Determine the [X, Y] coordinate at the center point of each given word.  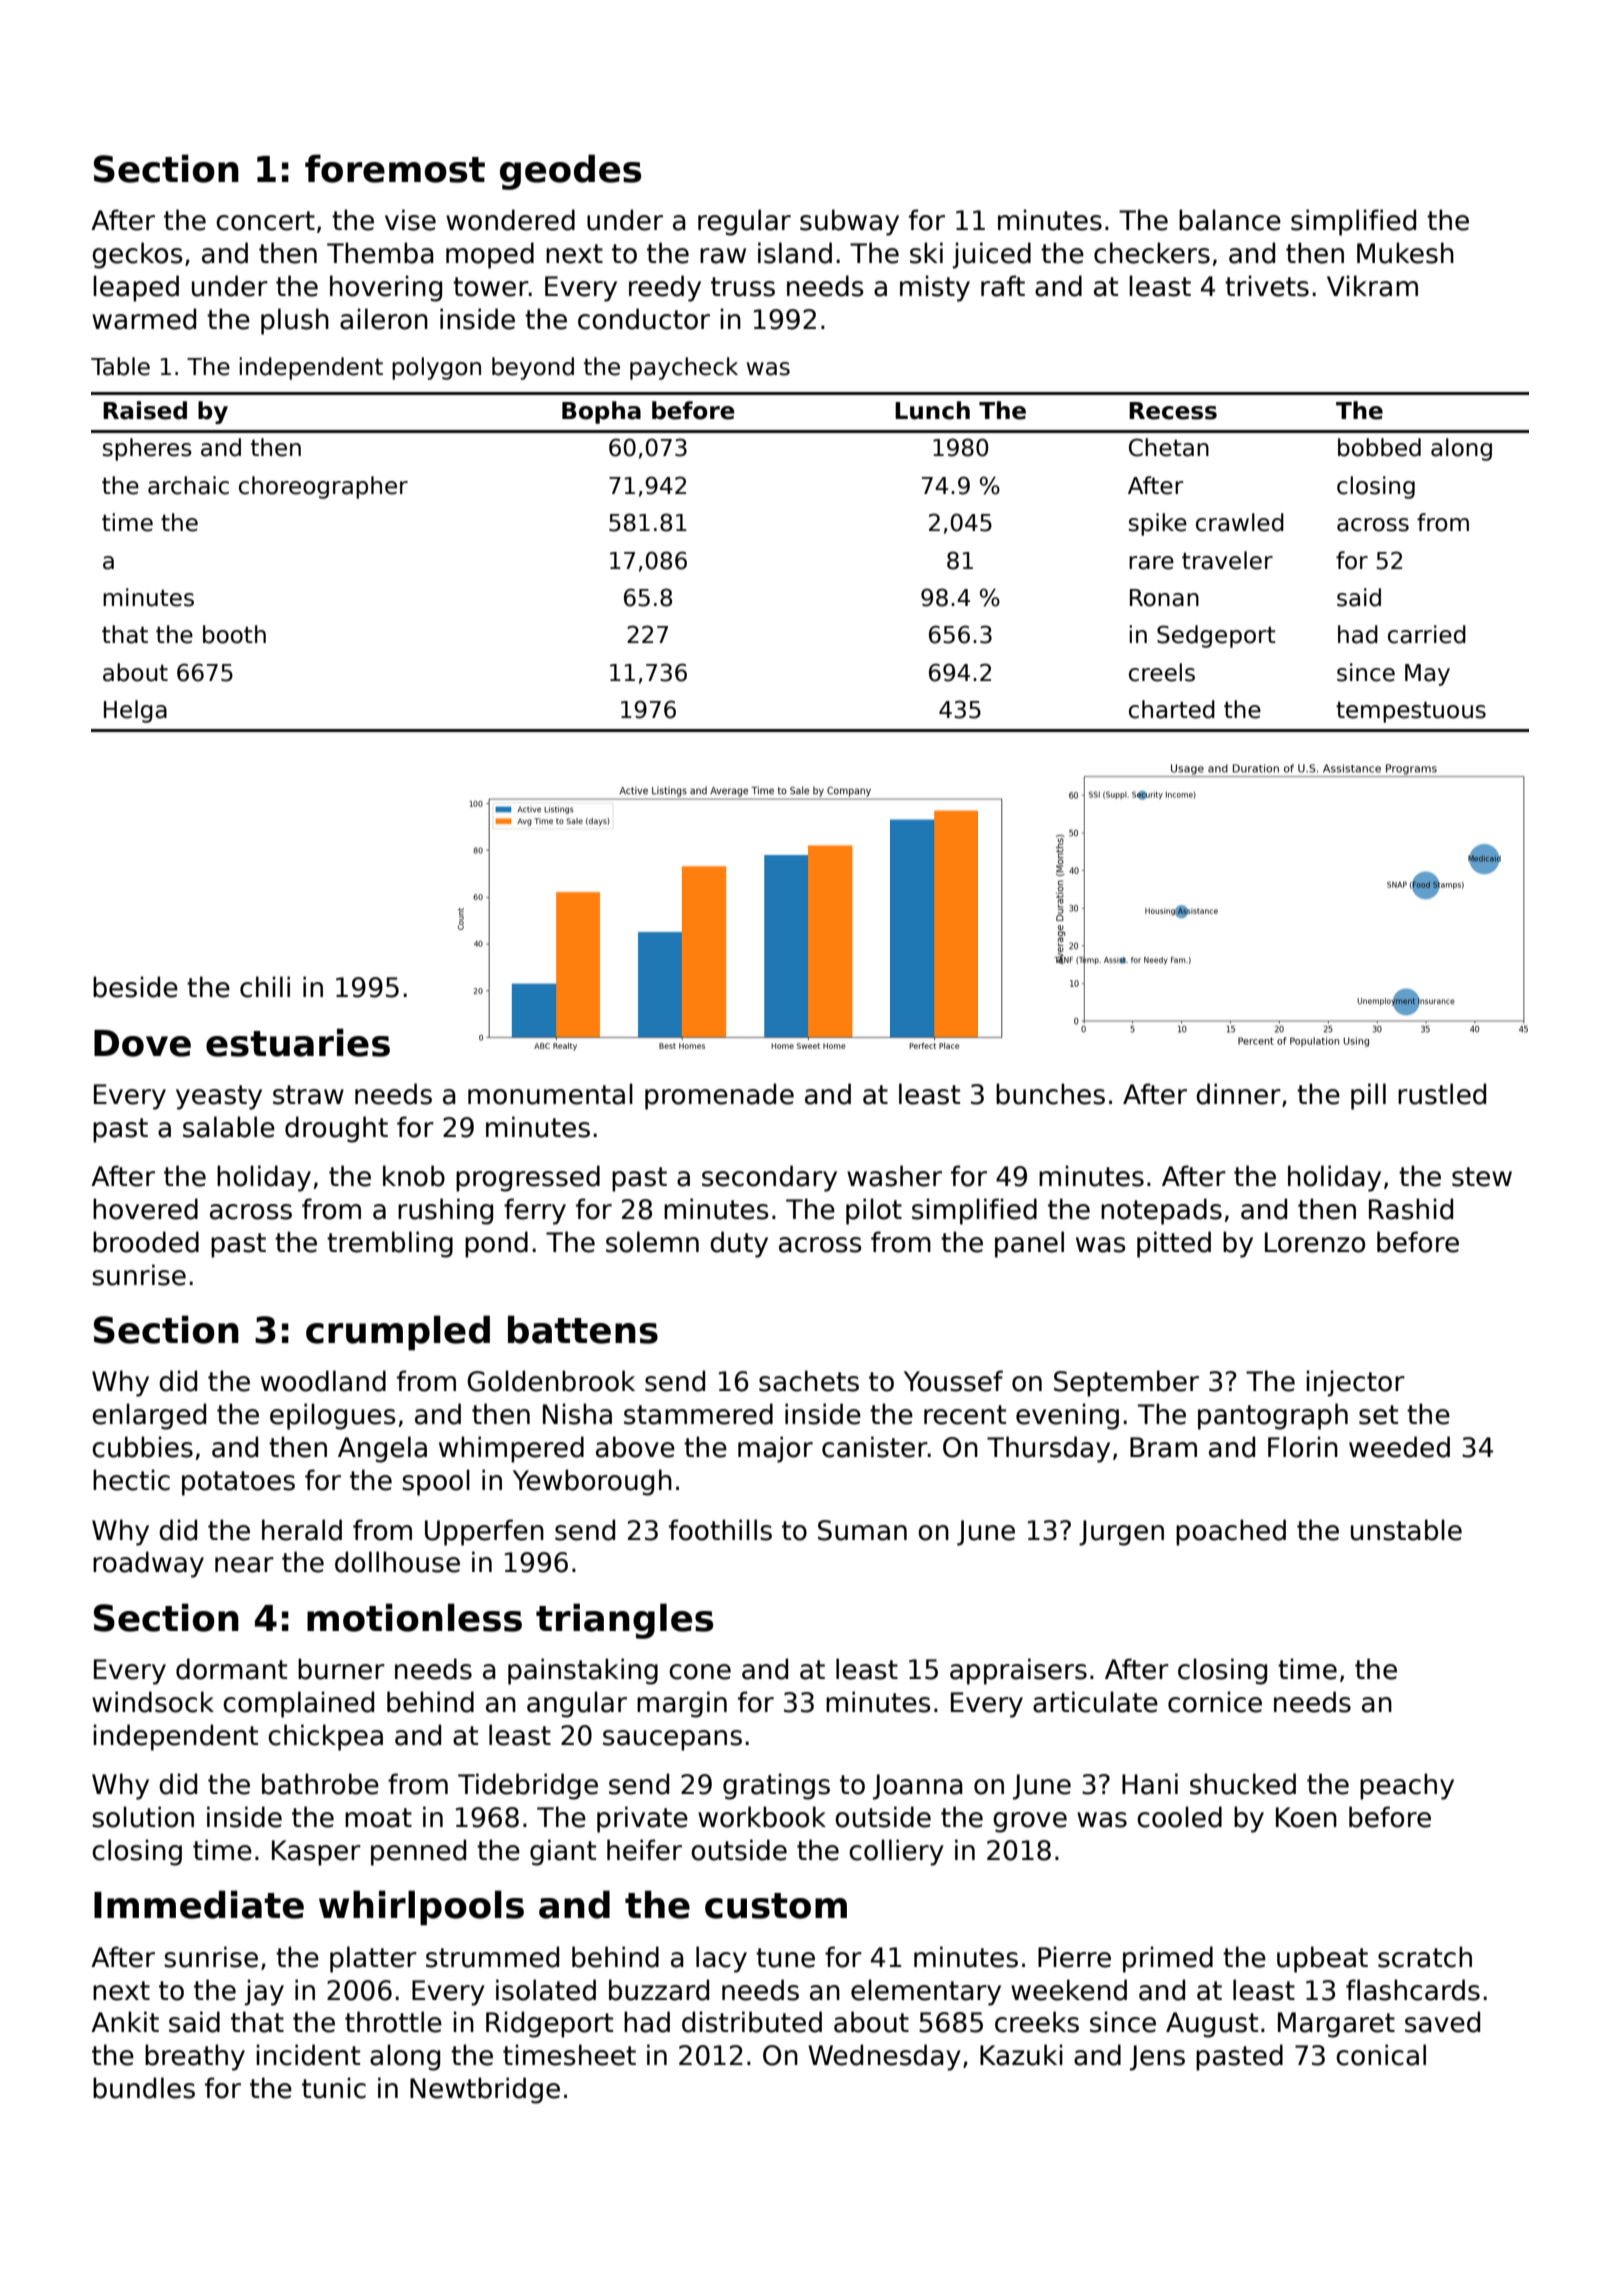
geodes [570, 172]
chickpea [325, 1737]
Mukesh [1405, 253]
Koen [1306, 1817]
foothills [720, 1530]
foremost [395, 168]
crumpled [398, 1333]
